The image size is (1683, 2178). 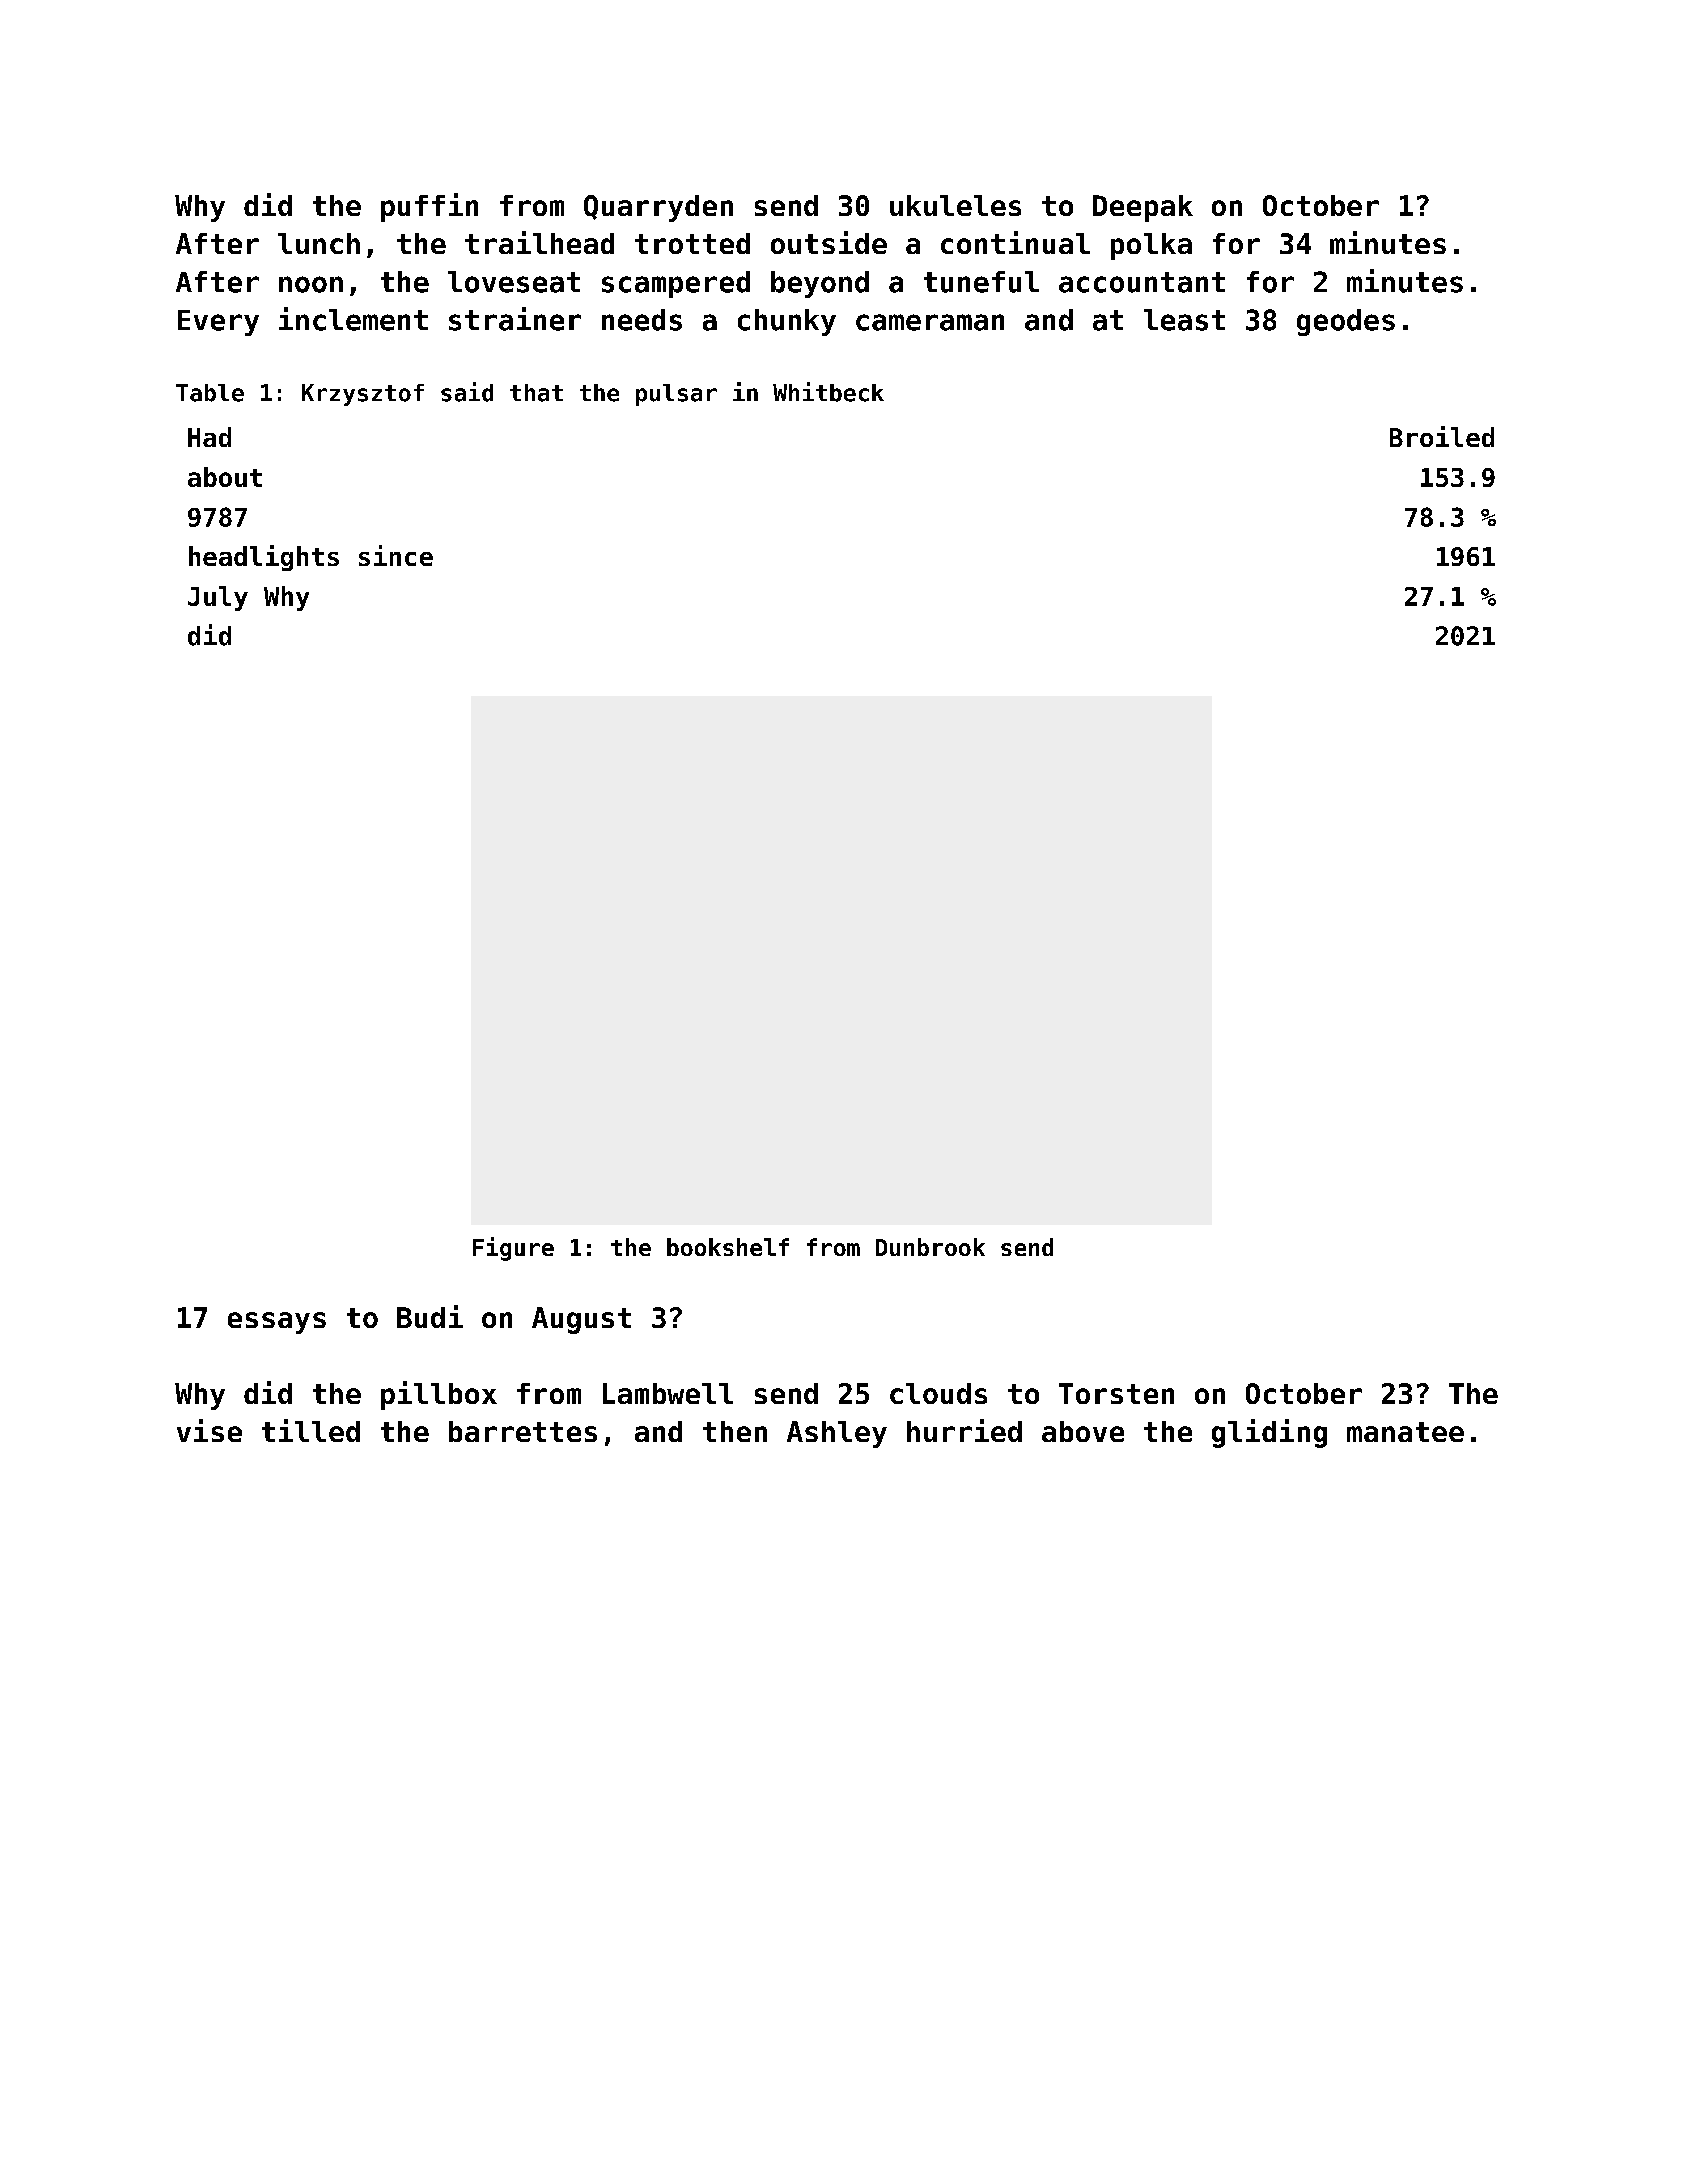 What do you see at coordinates (828, 392) in the image?
I see `Whitbeck` at bounding box center [828, 392].
